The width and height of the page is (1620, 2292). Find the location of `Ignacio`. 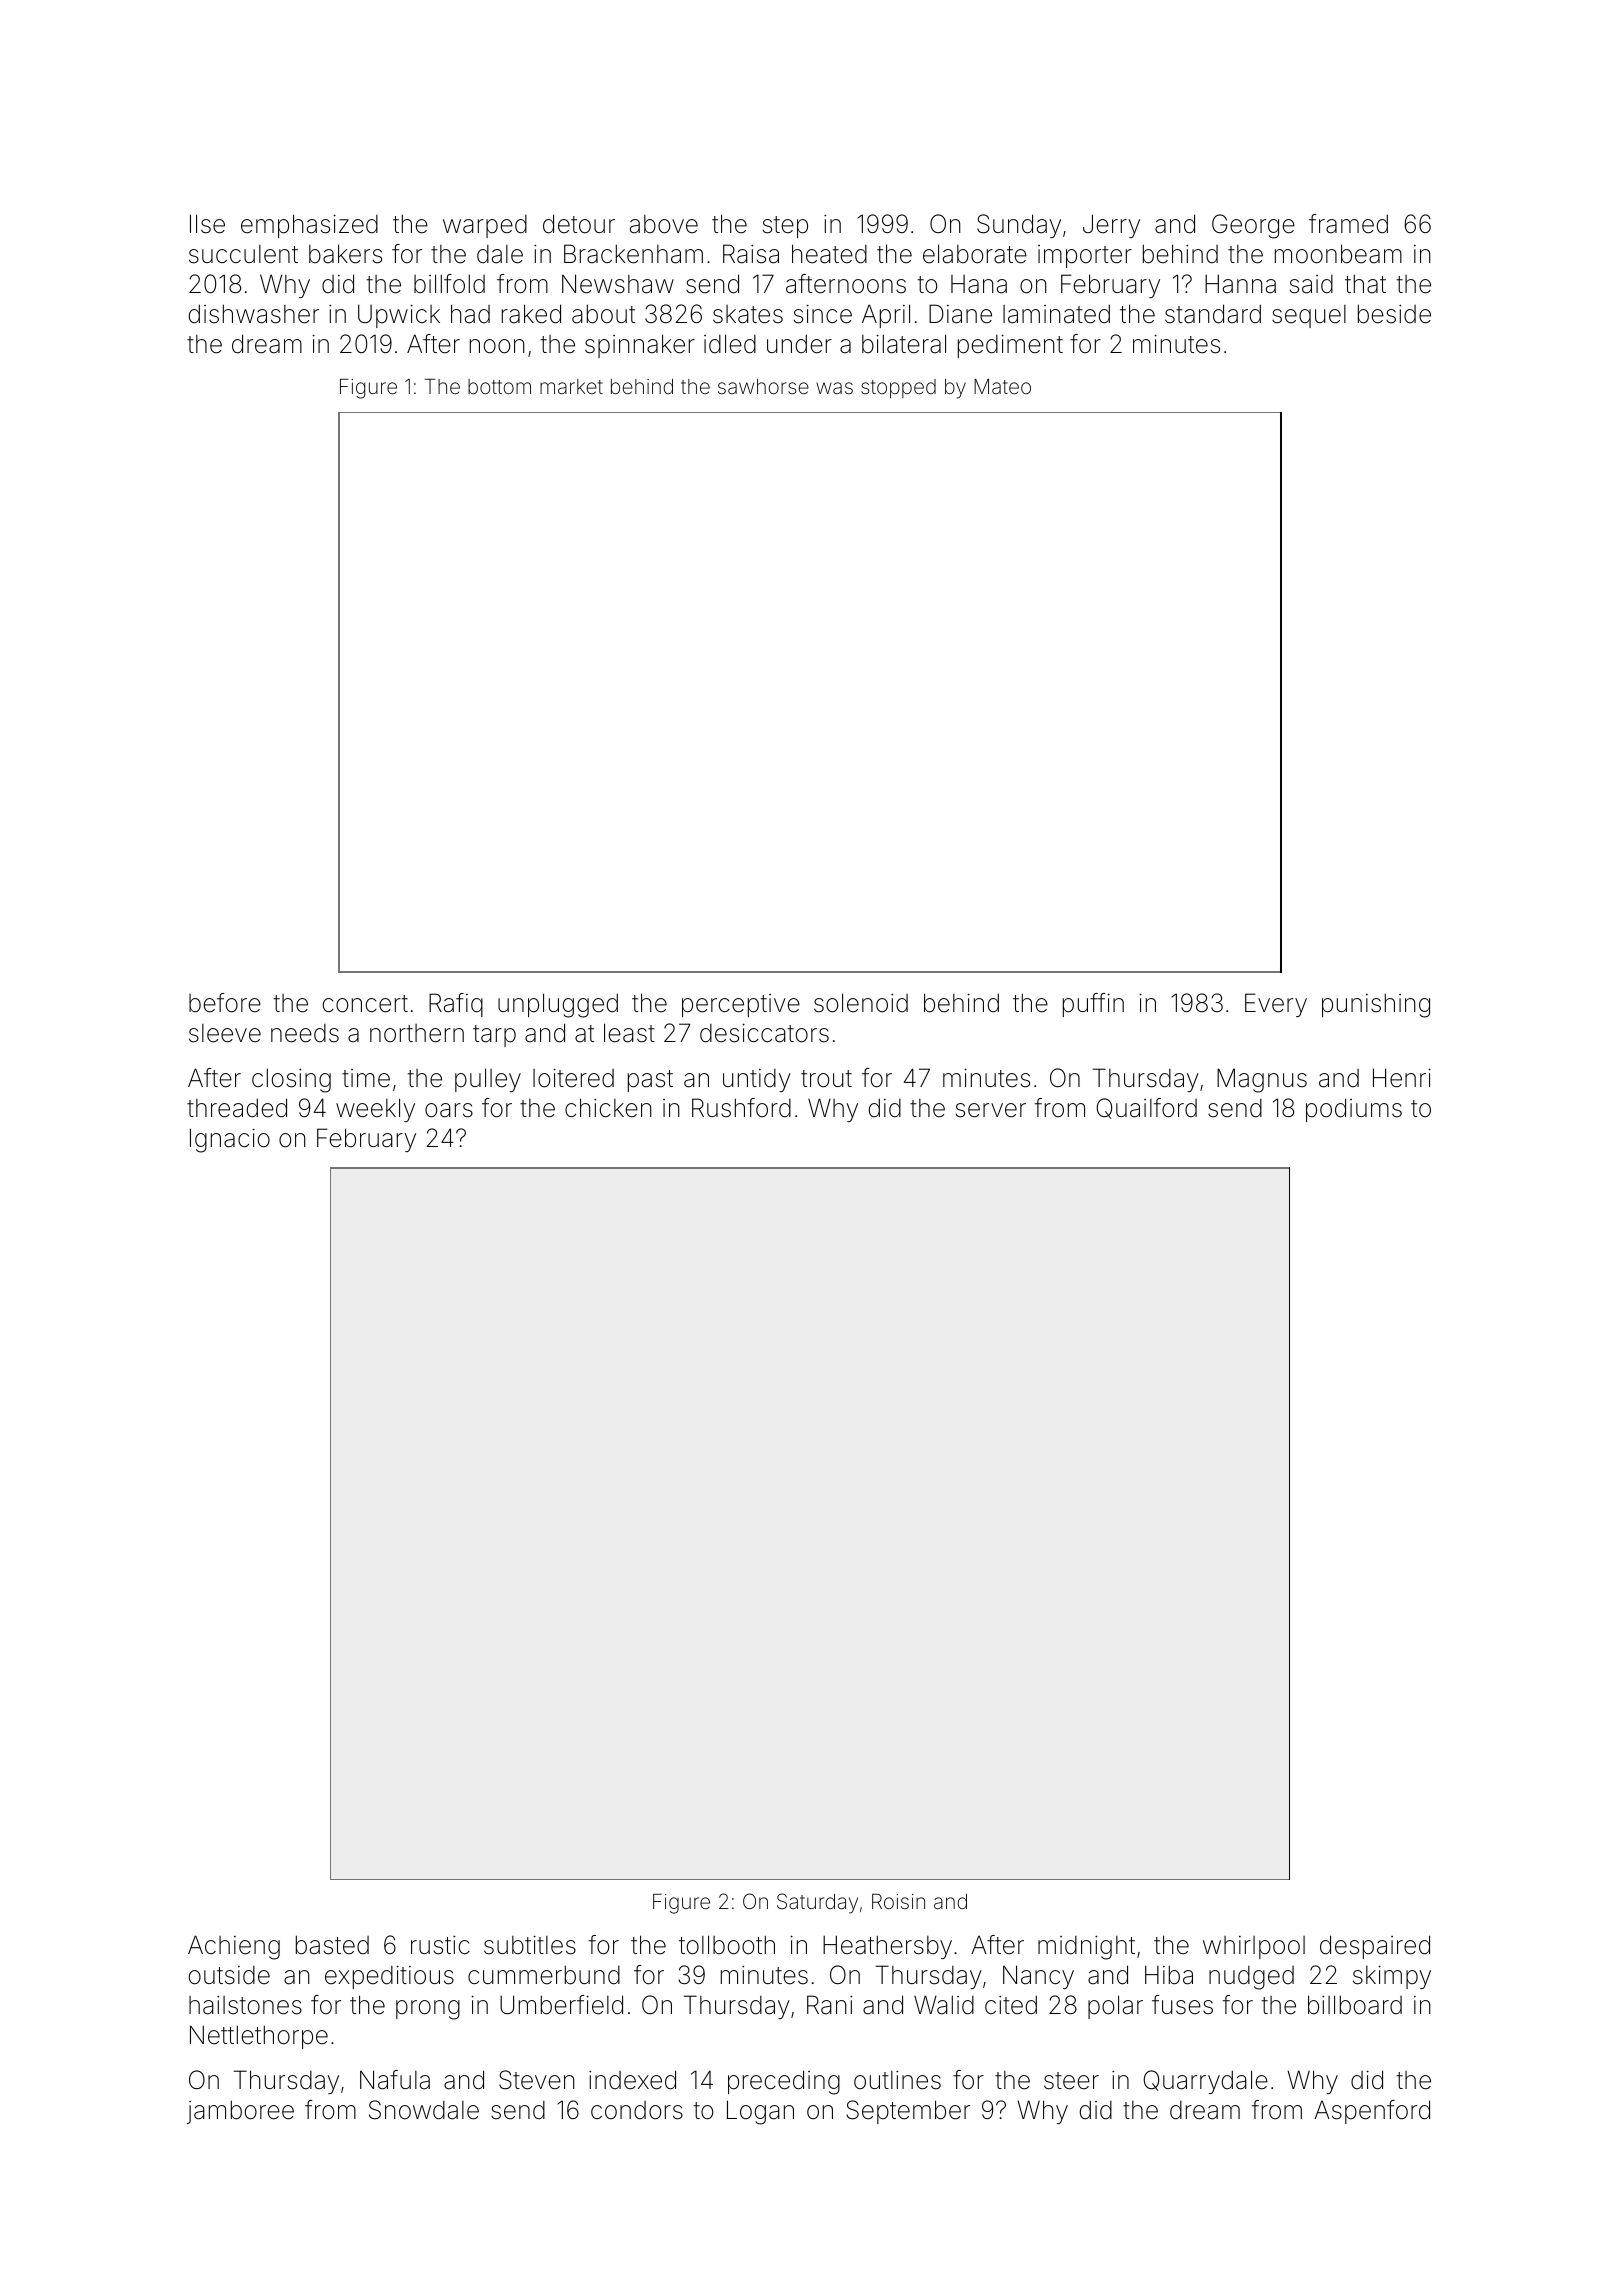

Ignacio is located at coordinates (230, 1140).
